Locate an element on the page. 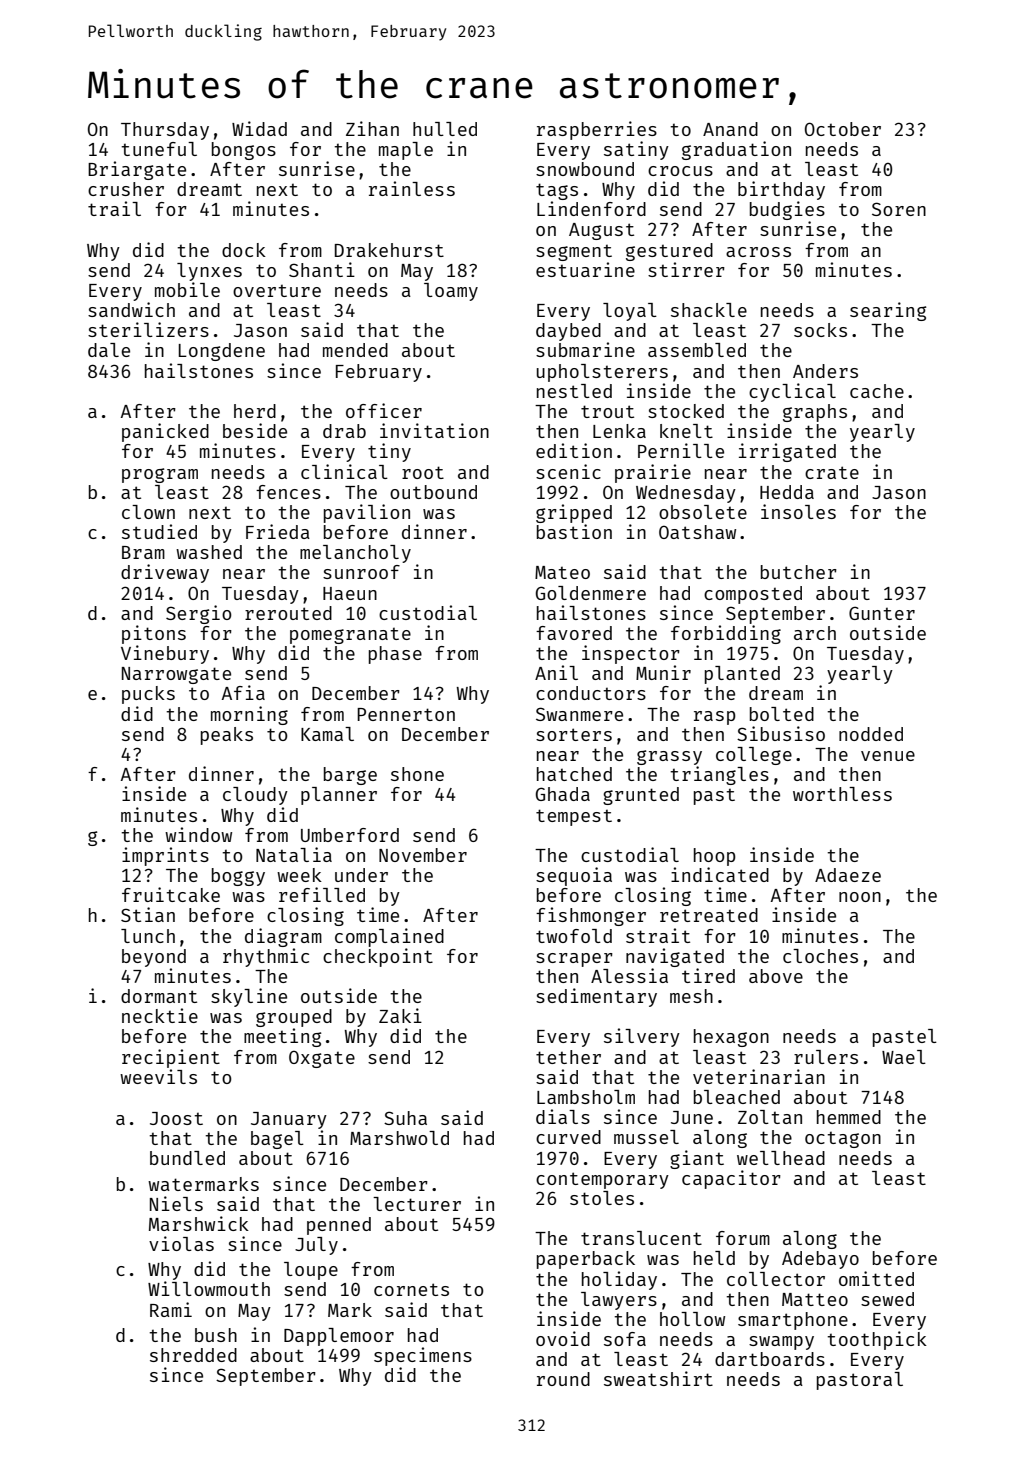  round is located at coordinates (563, 1379).
